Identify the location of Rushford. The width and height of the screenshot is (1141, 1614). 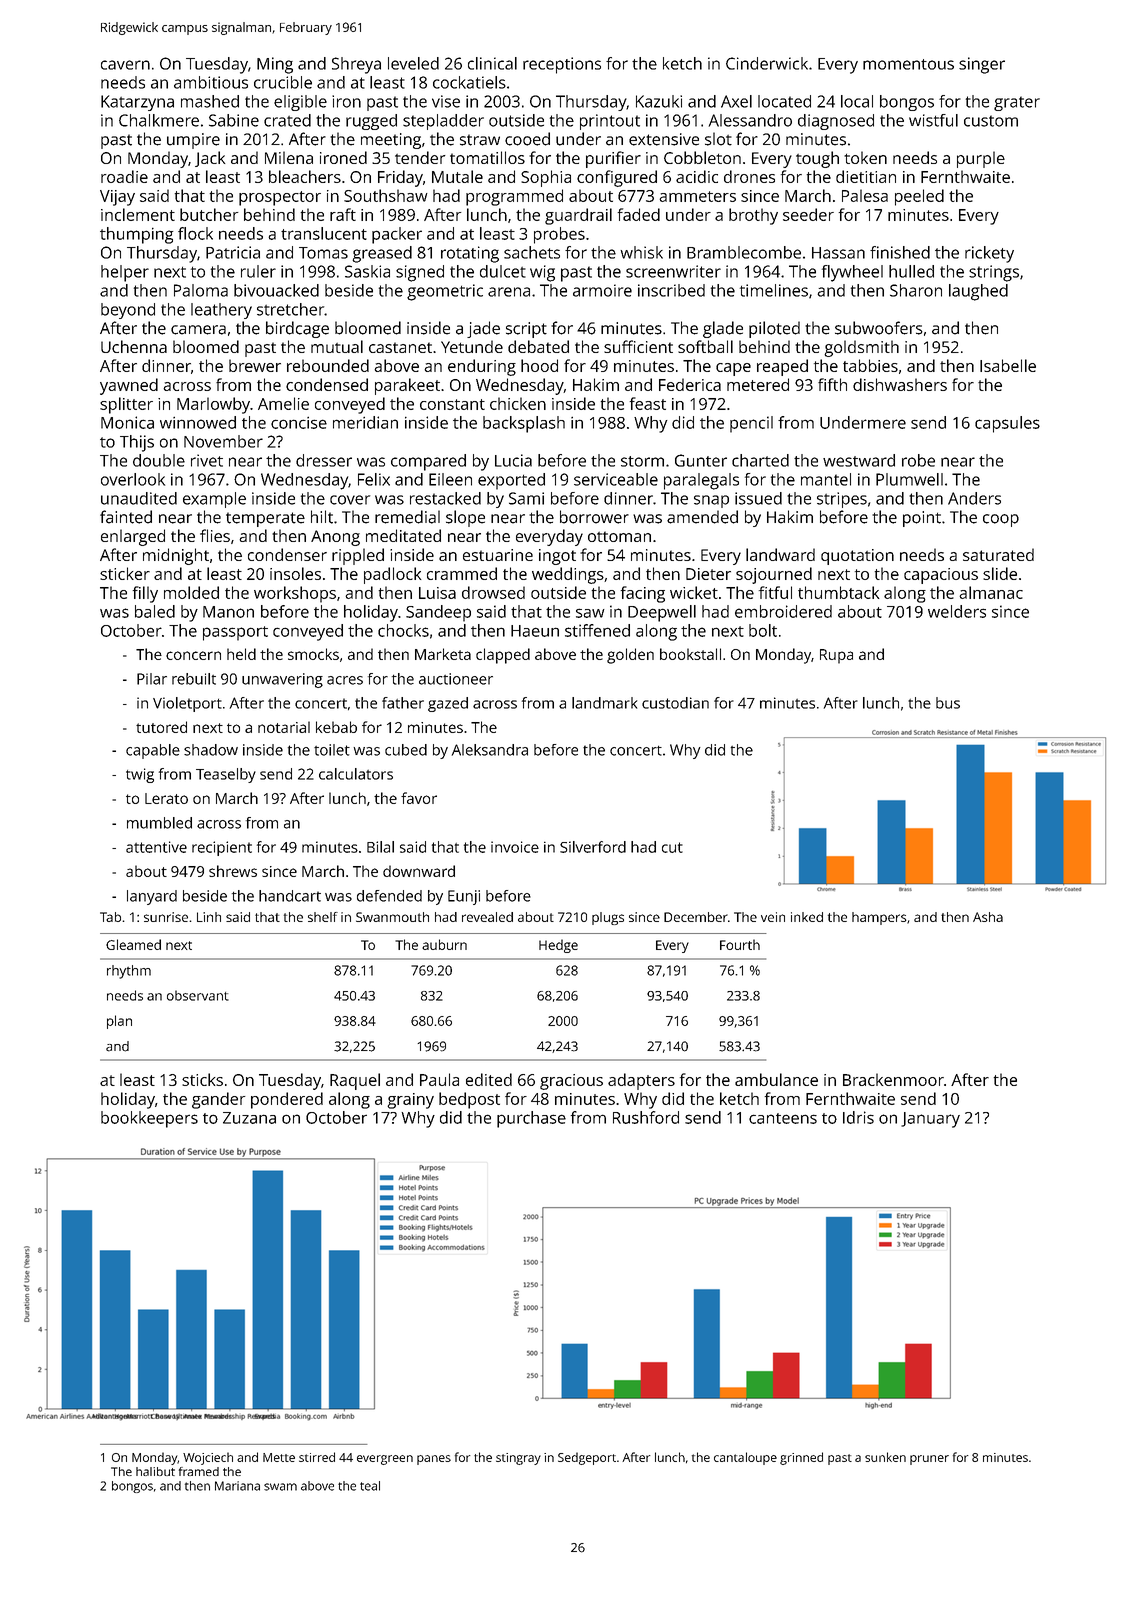
(646, 1117).
